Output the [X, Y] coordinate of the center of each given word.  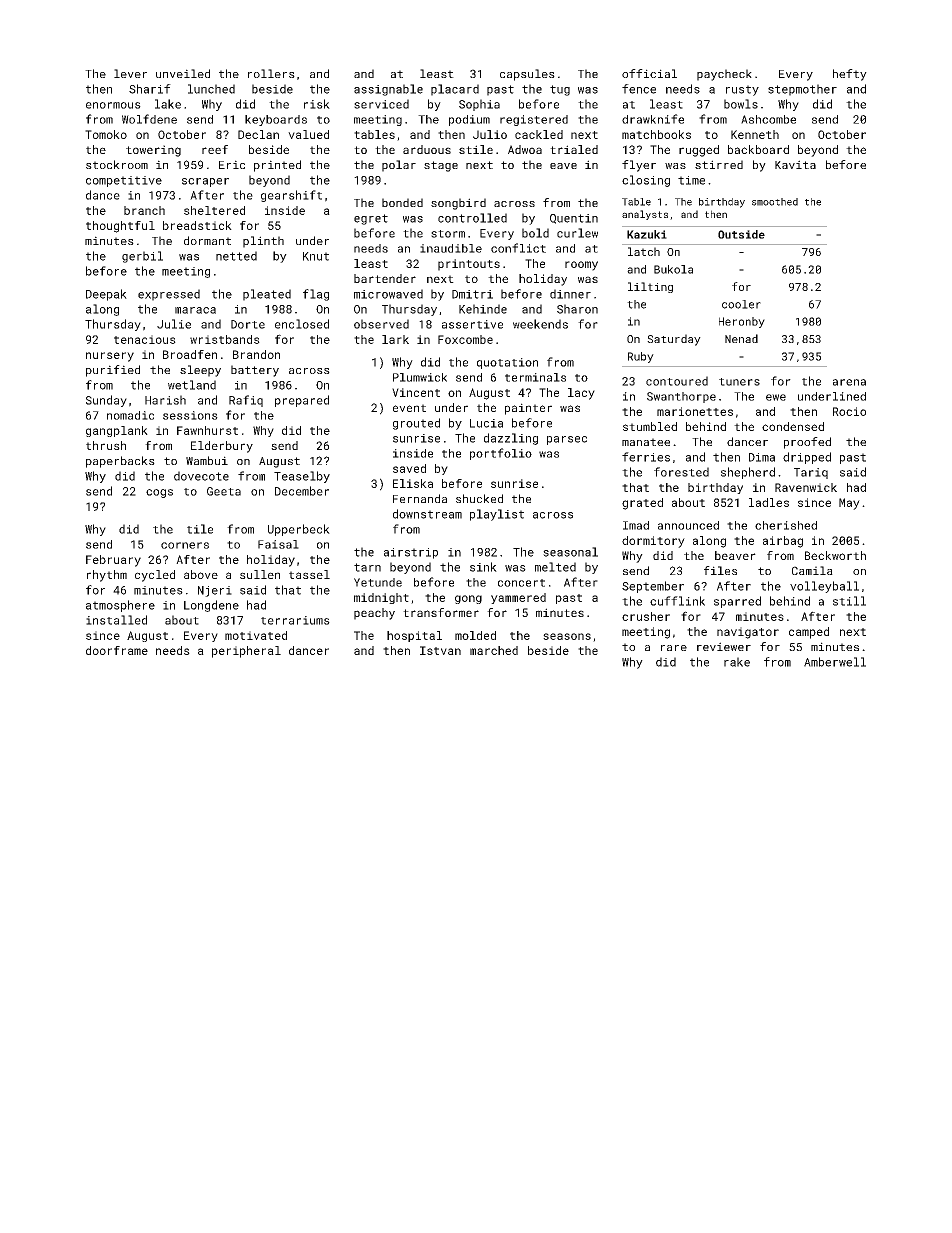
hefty [850, 75]
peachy [374, 614]
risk [317, 104]
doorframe [117, 650]
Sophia [479, 105]
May [849, 504]
